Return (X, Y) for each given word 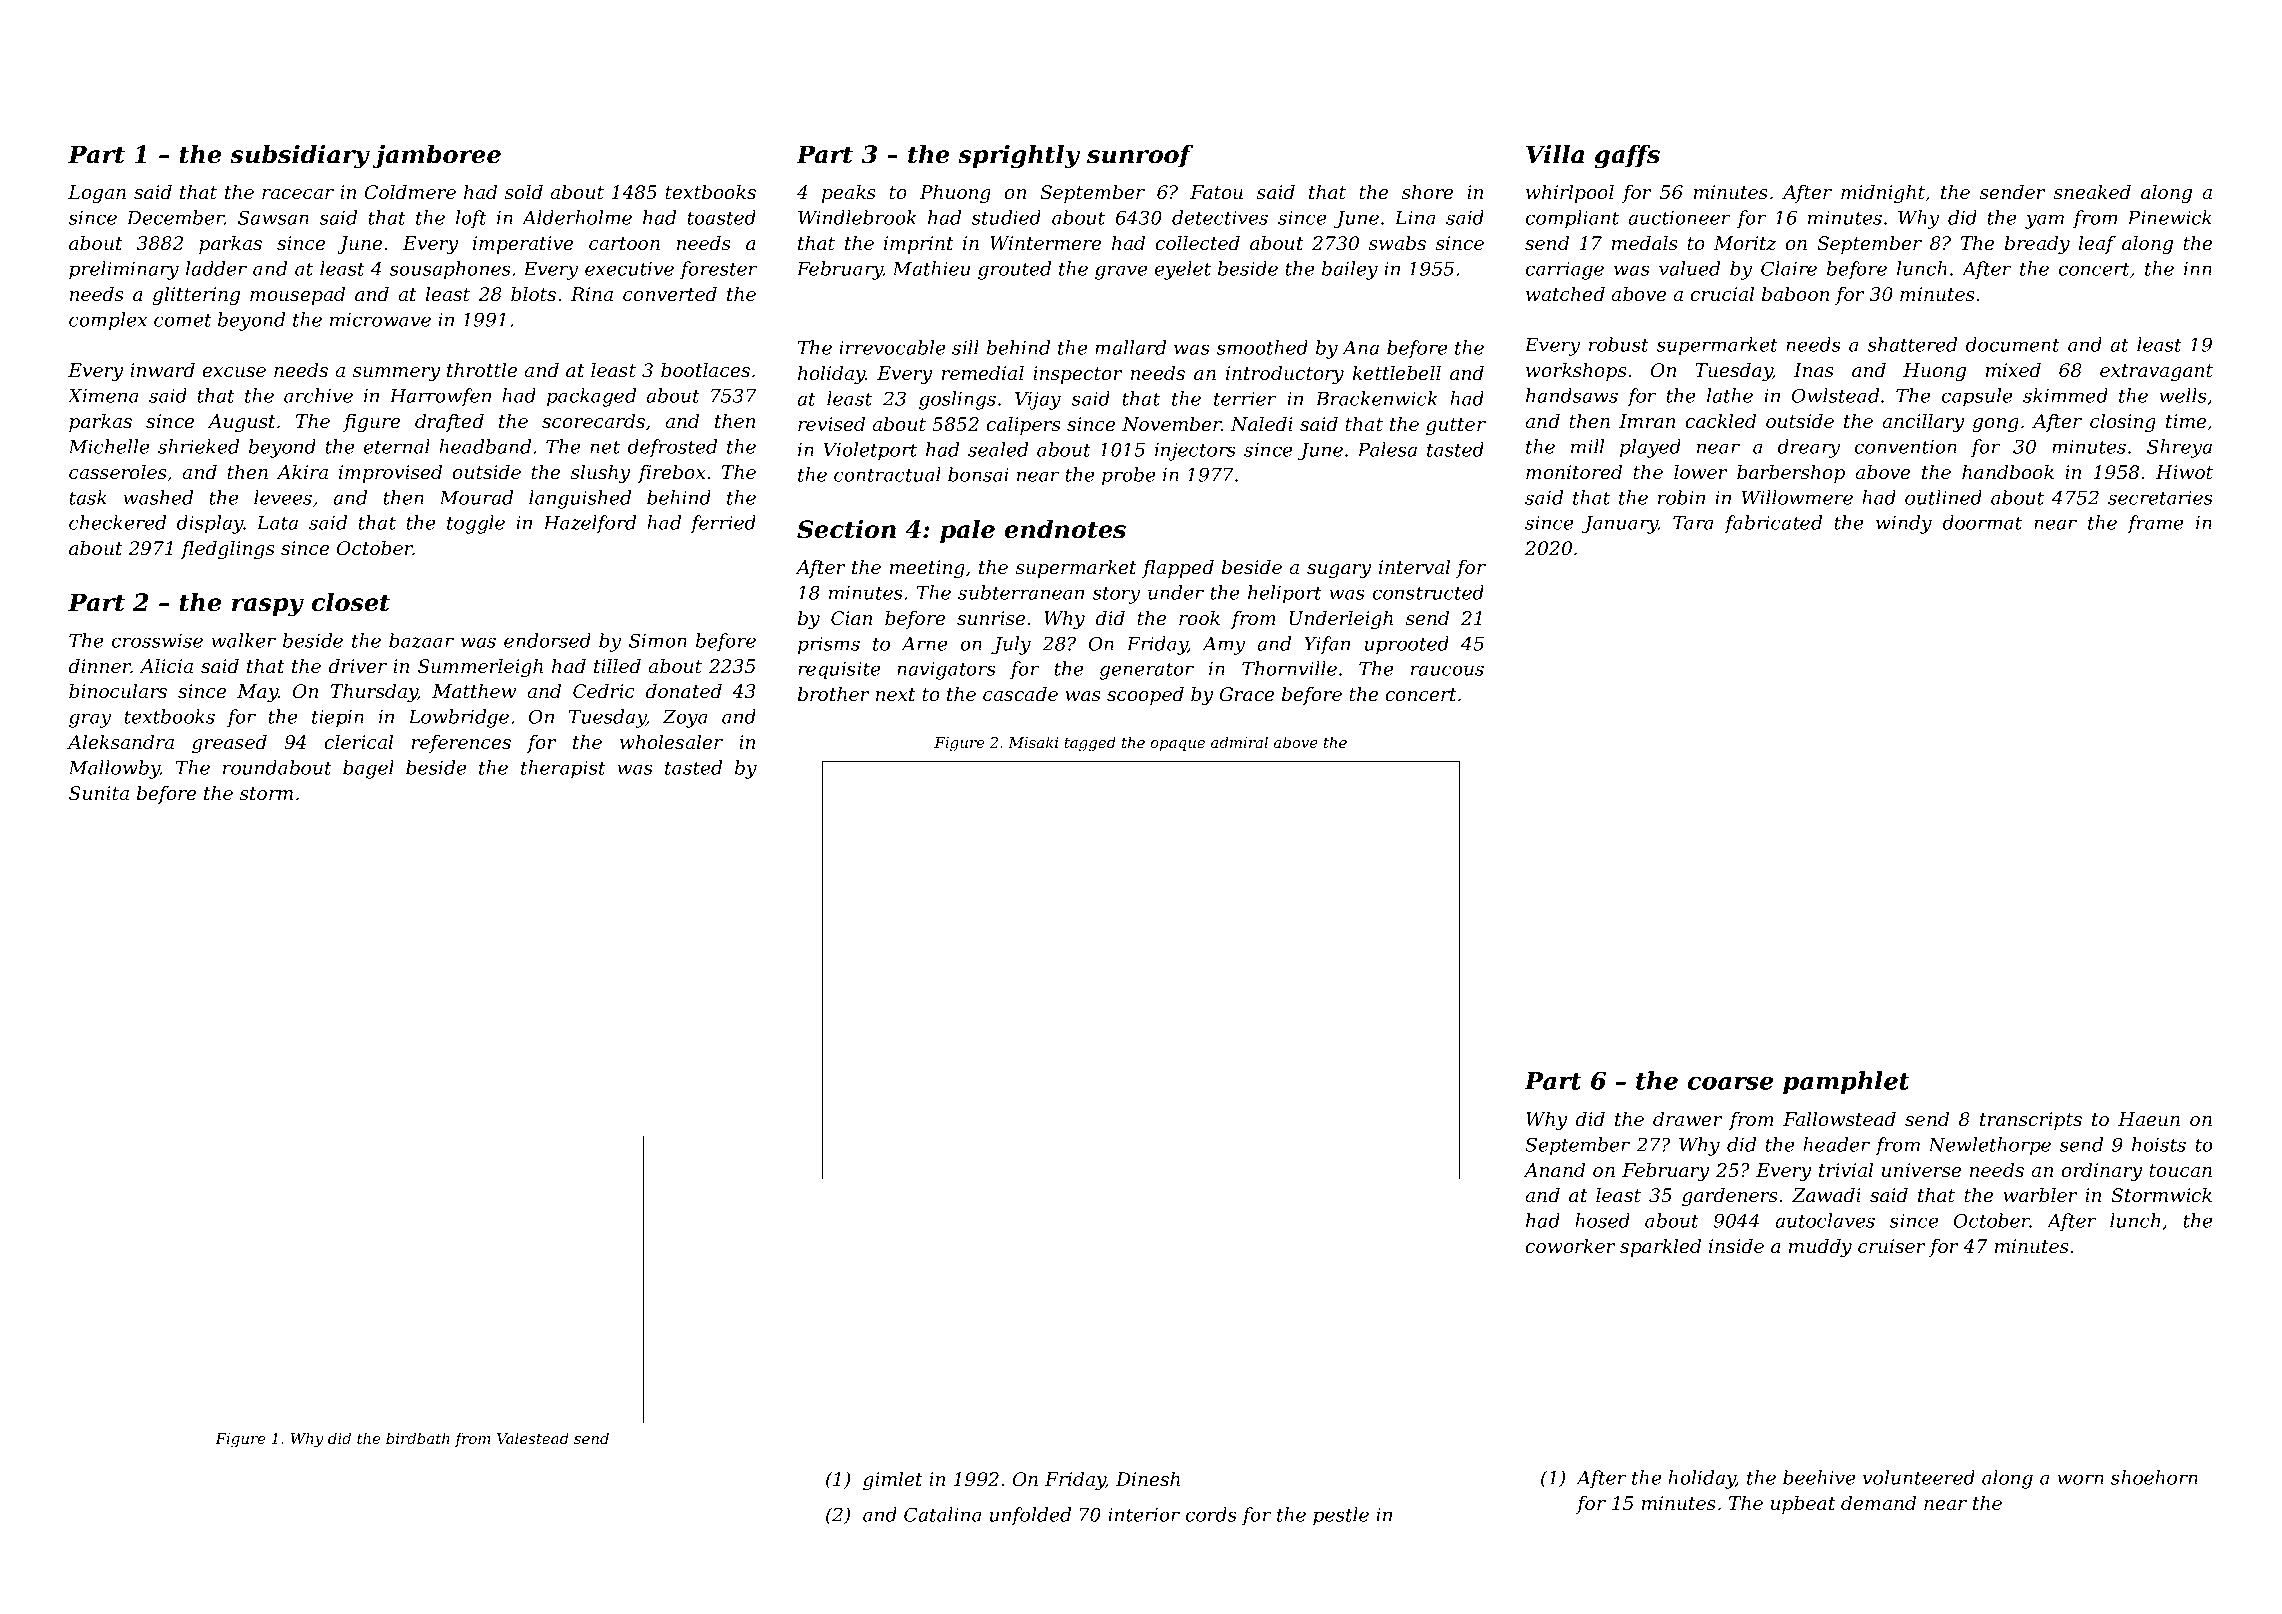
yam (2044, 221)
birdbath (418, 1438)
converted (670, 294)
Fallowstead (1839, 1119)
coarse (1730, 1083)
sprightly (1019, 157)
